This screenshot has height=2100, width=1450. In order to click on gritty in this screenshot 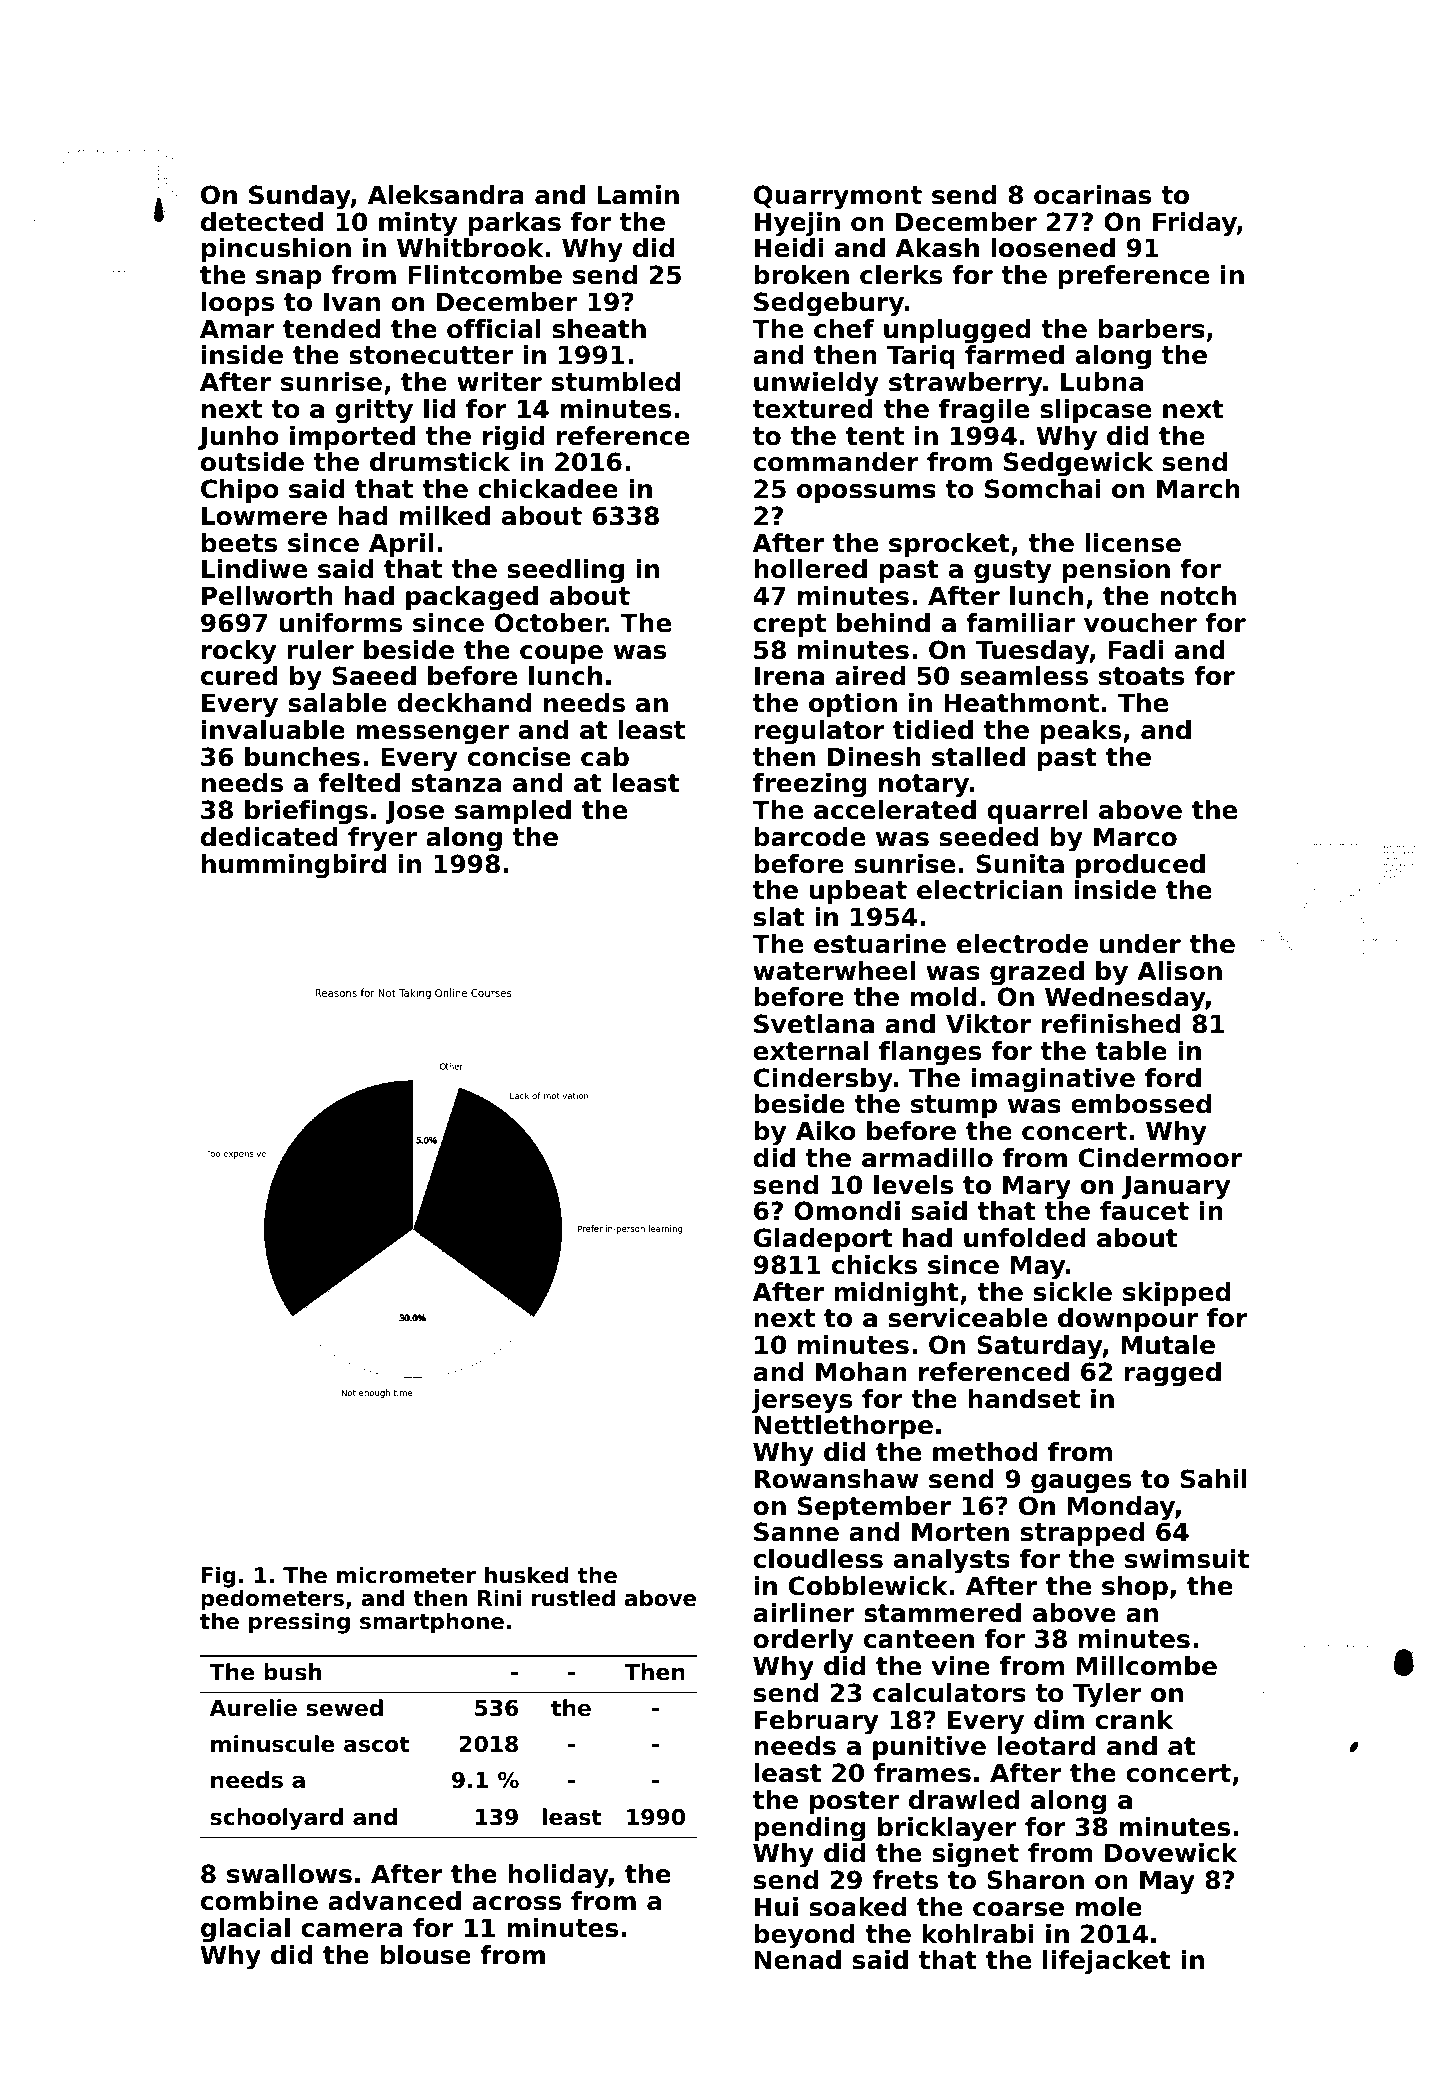, I will do `click(374, 411)`.
